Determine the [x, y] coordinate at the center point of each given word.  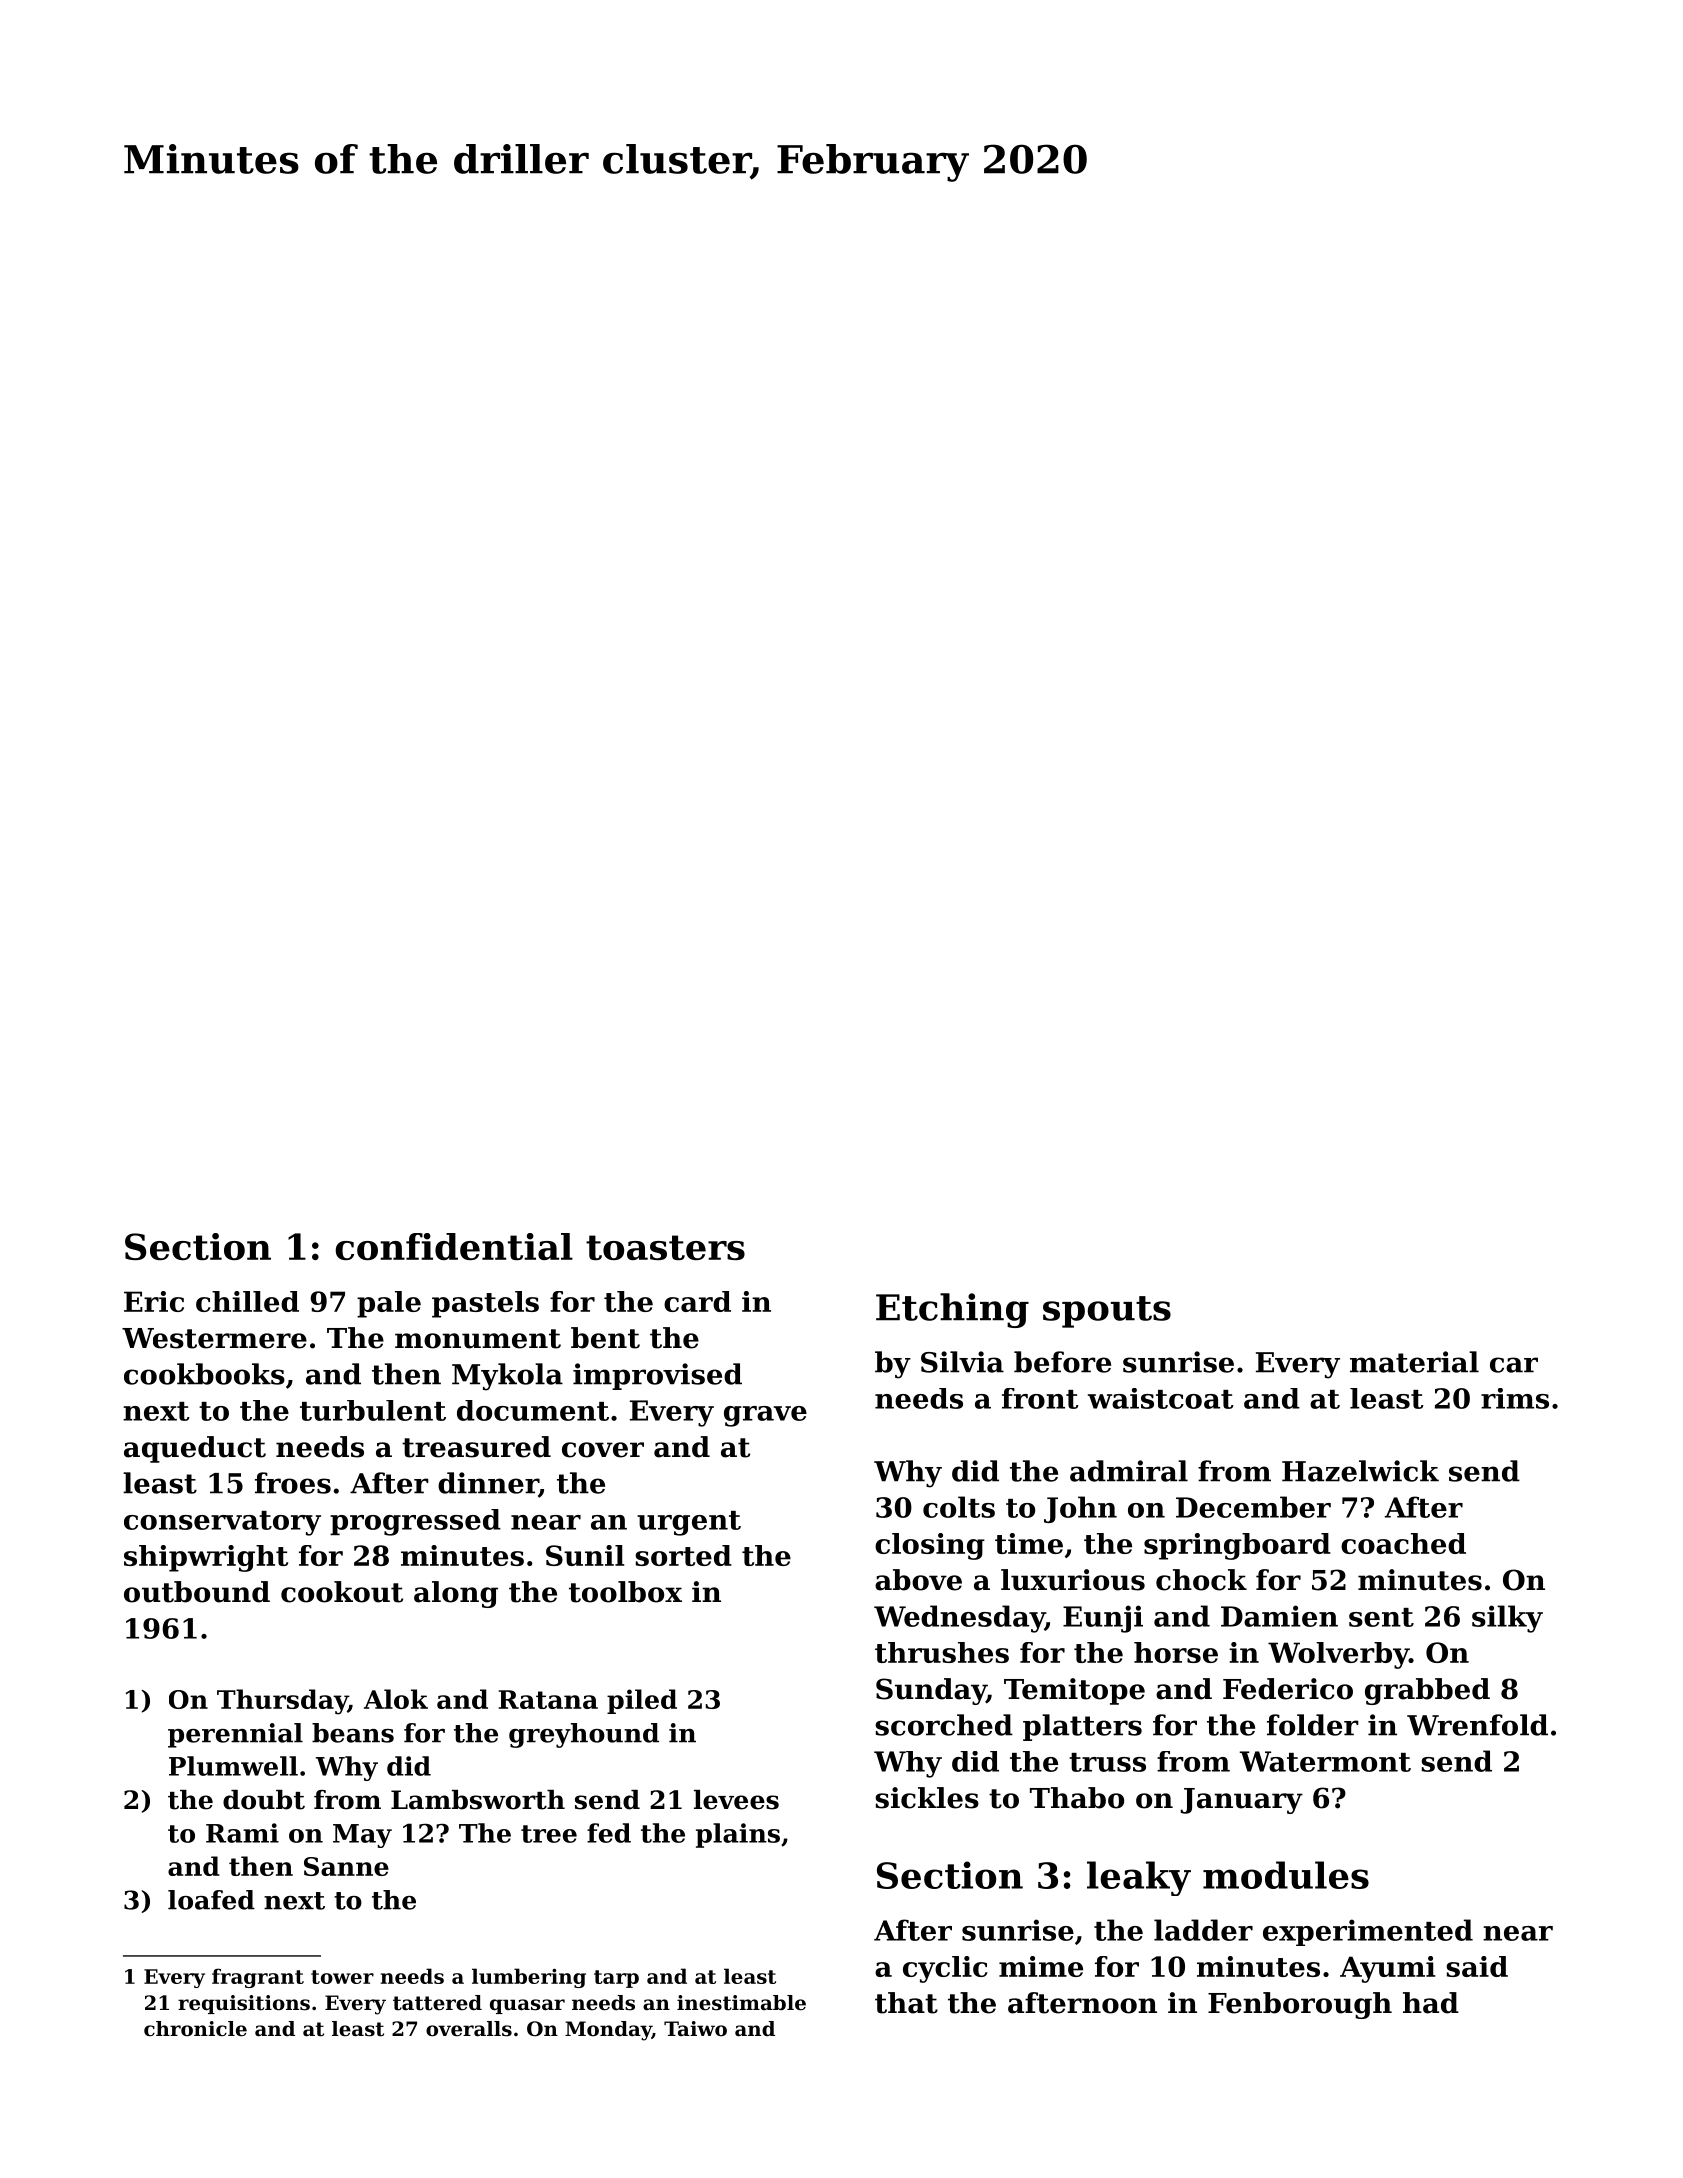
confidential [454, 1246]
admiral [1129, 1471]
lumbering [529, 1978]
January [1241, 1801]
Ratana [548, 1699]
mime [1041, 1966]
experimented [1368, 1932]
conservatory [222, 1523]
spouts [1107, 1312]
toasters [665, 1247]
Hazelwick [1360, 1471]
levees [736, 1800]
